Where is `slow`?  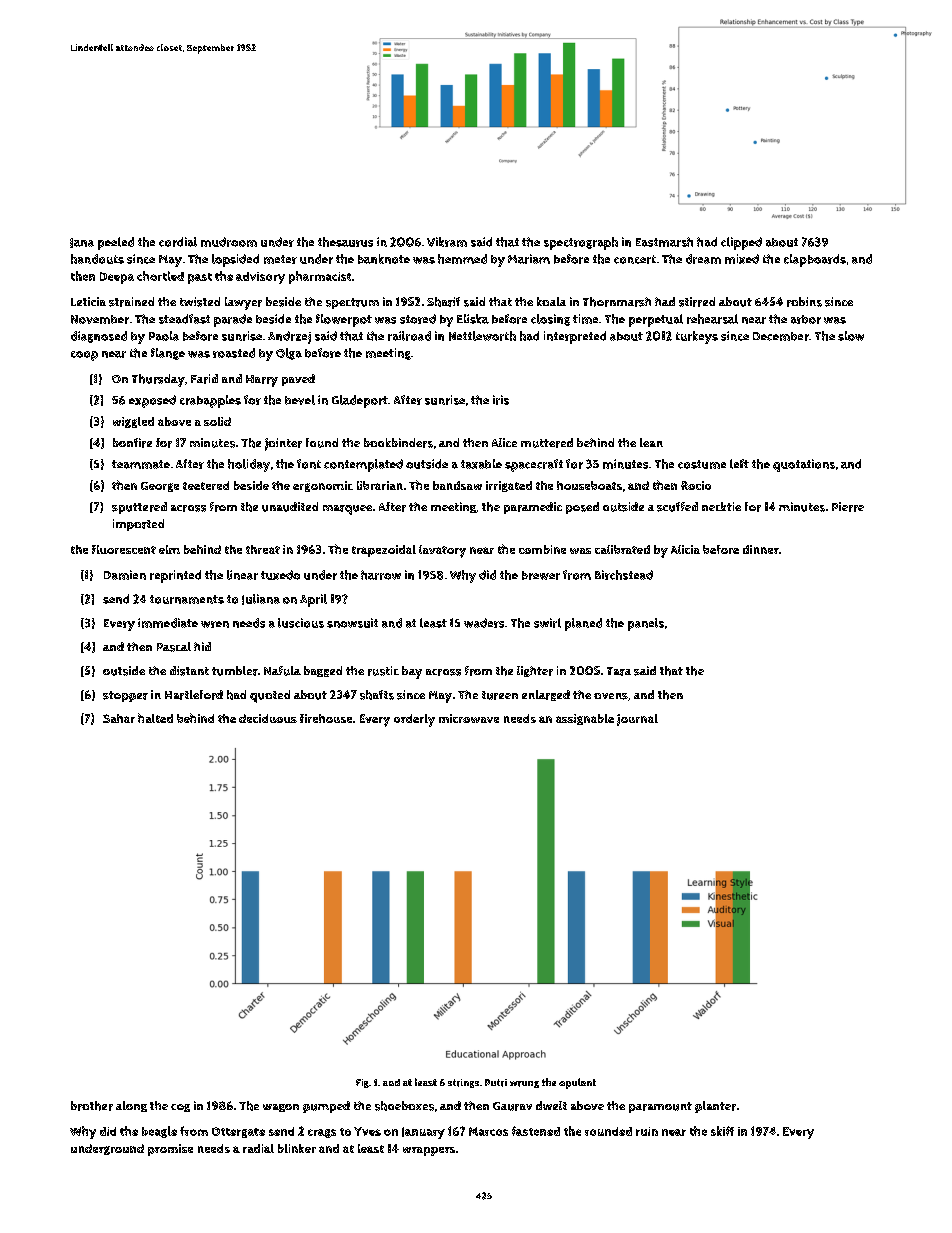
slow is located at coordinates (851, 336).
